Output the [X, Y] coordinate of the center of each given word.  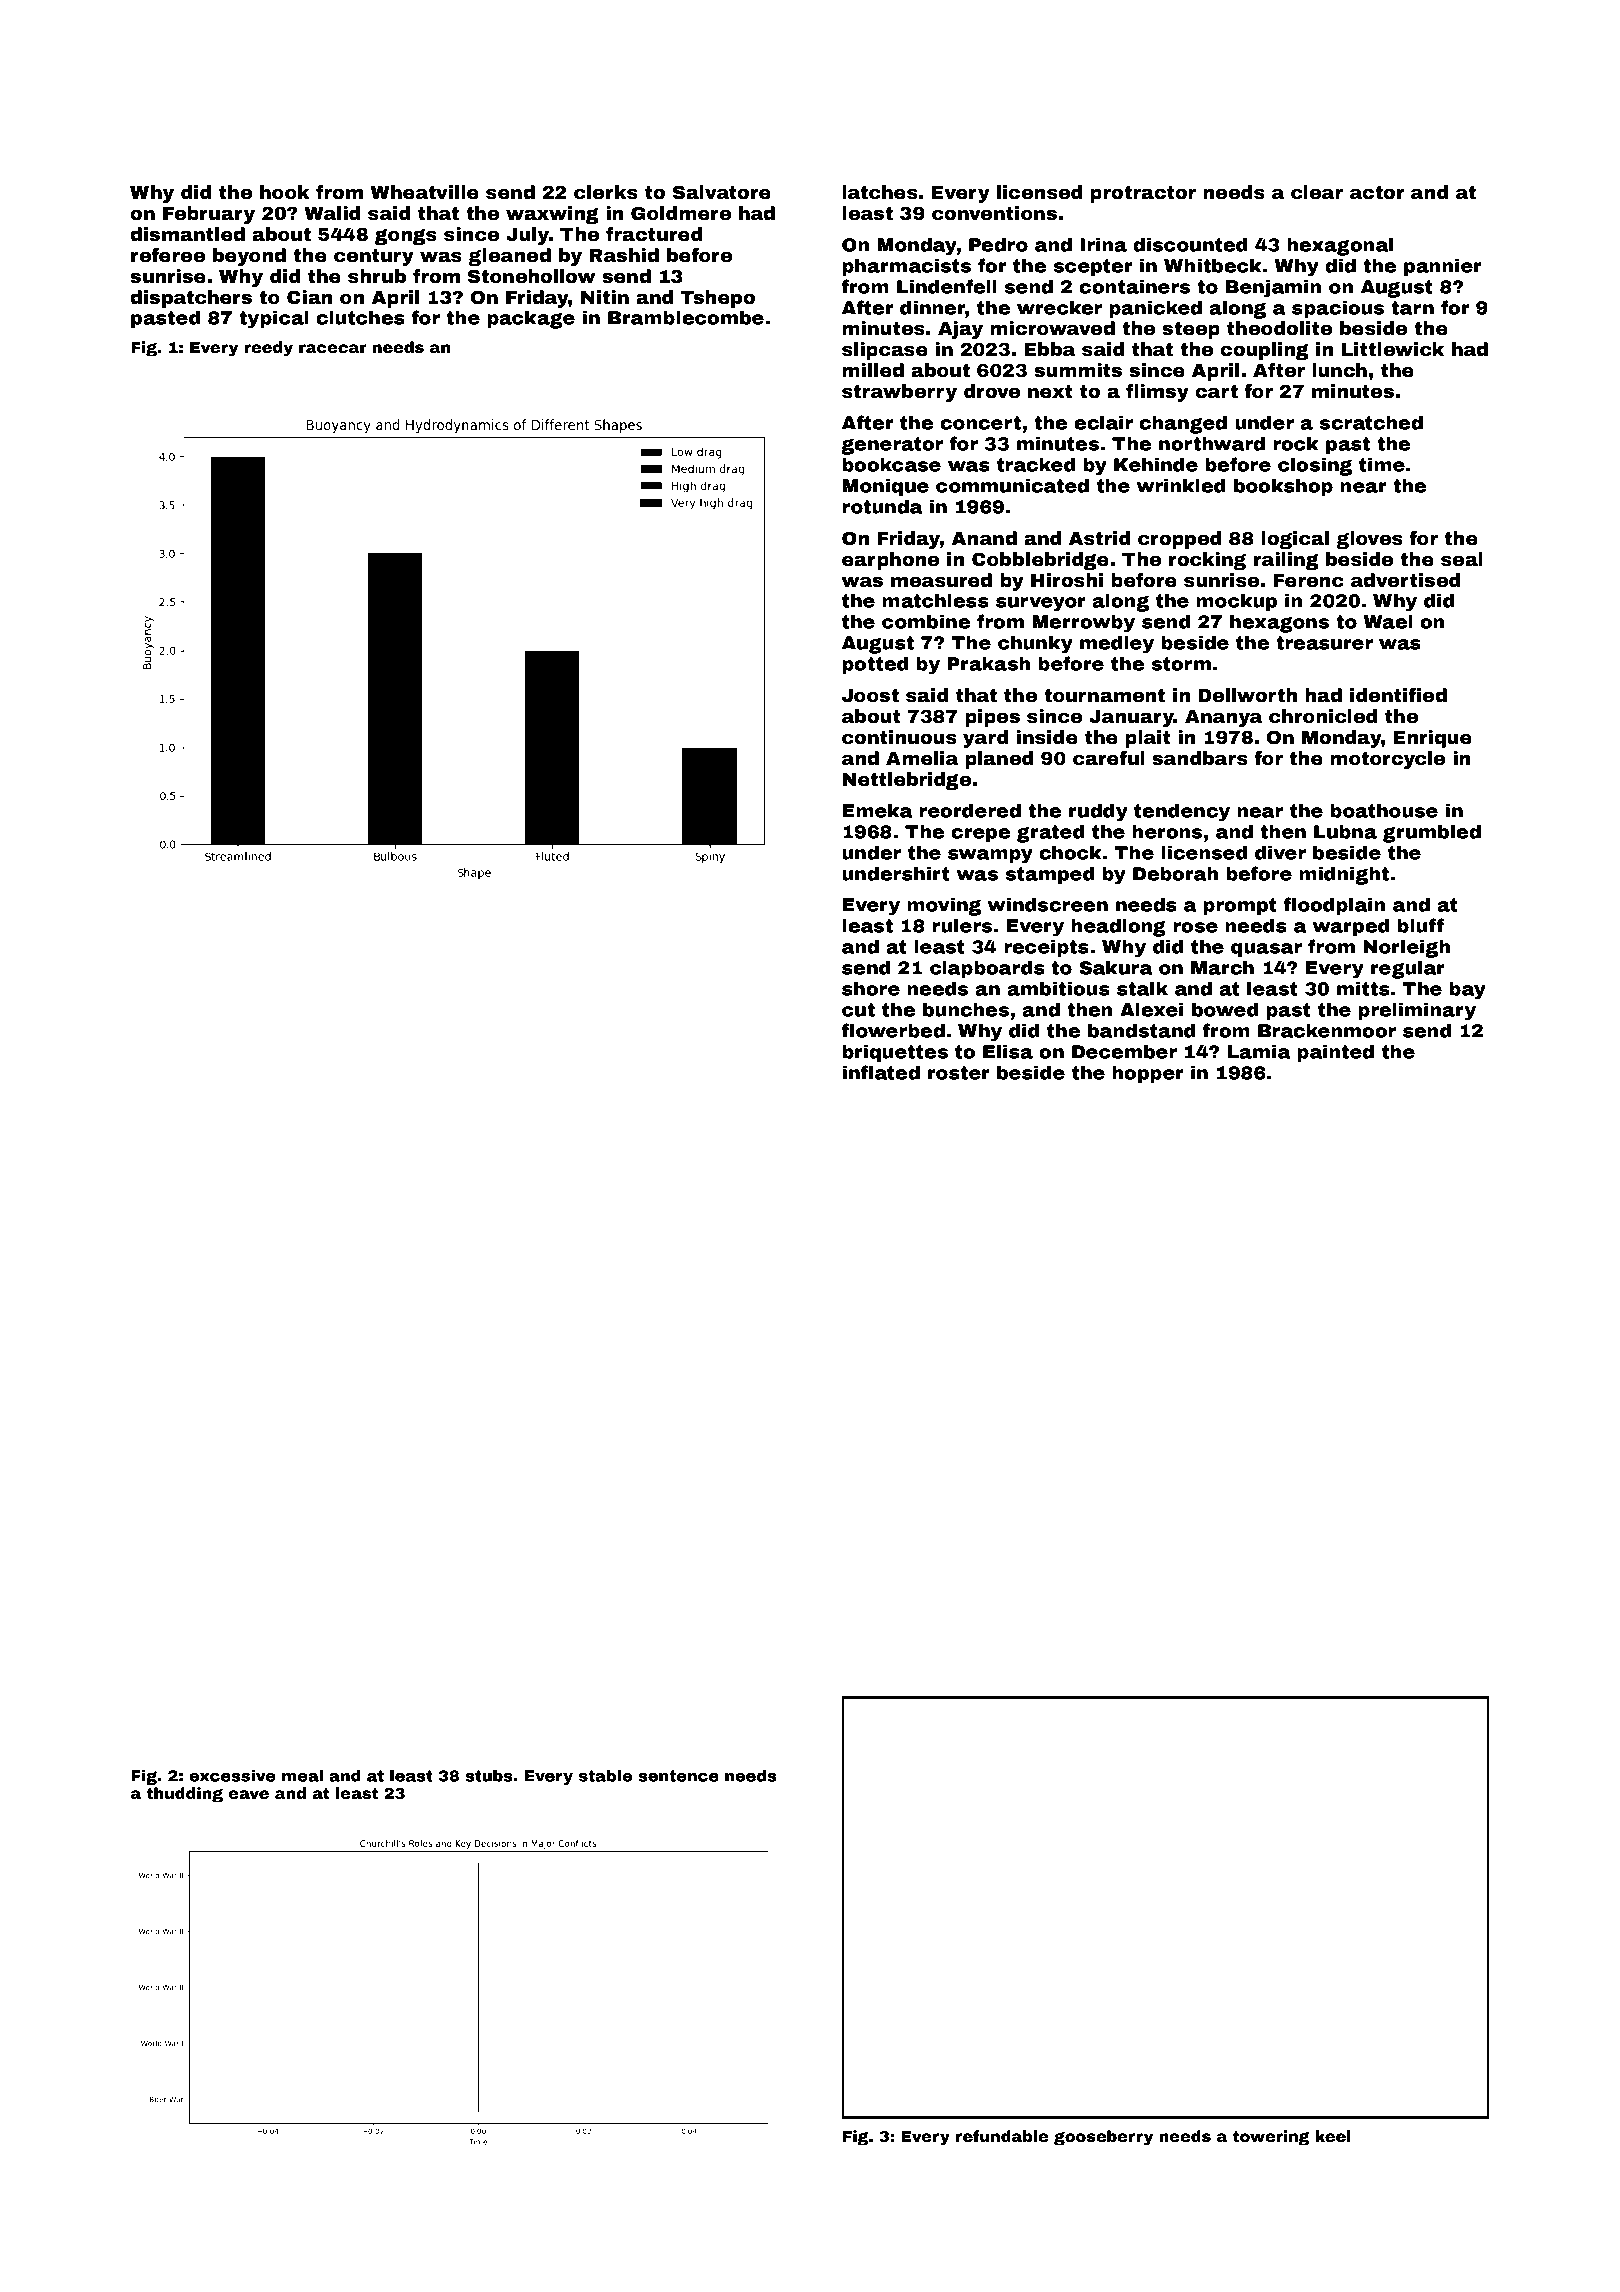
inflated [881, 1072]
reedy [268, 349]
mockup [1236, 602]
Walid [332, 213]
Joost [870, 695]
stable [605, 1776]
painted [1335, 1053]
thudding [185, 1795]
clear [1317, 192]
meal [302, 1776]
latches [880, 192]
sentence [679, 1776]
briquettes [895, 1053]
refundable [1002, 2136]
